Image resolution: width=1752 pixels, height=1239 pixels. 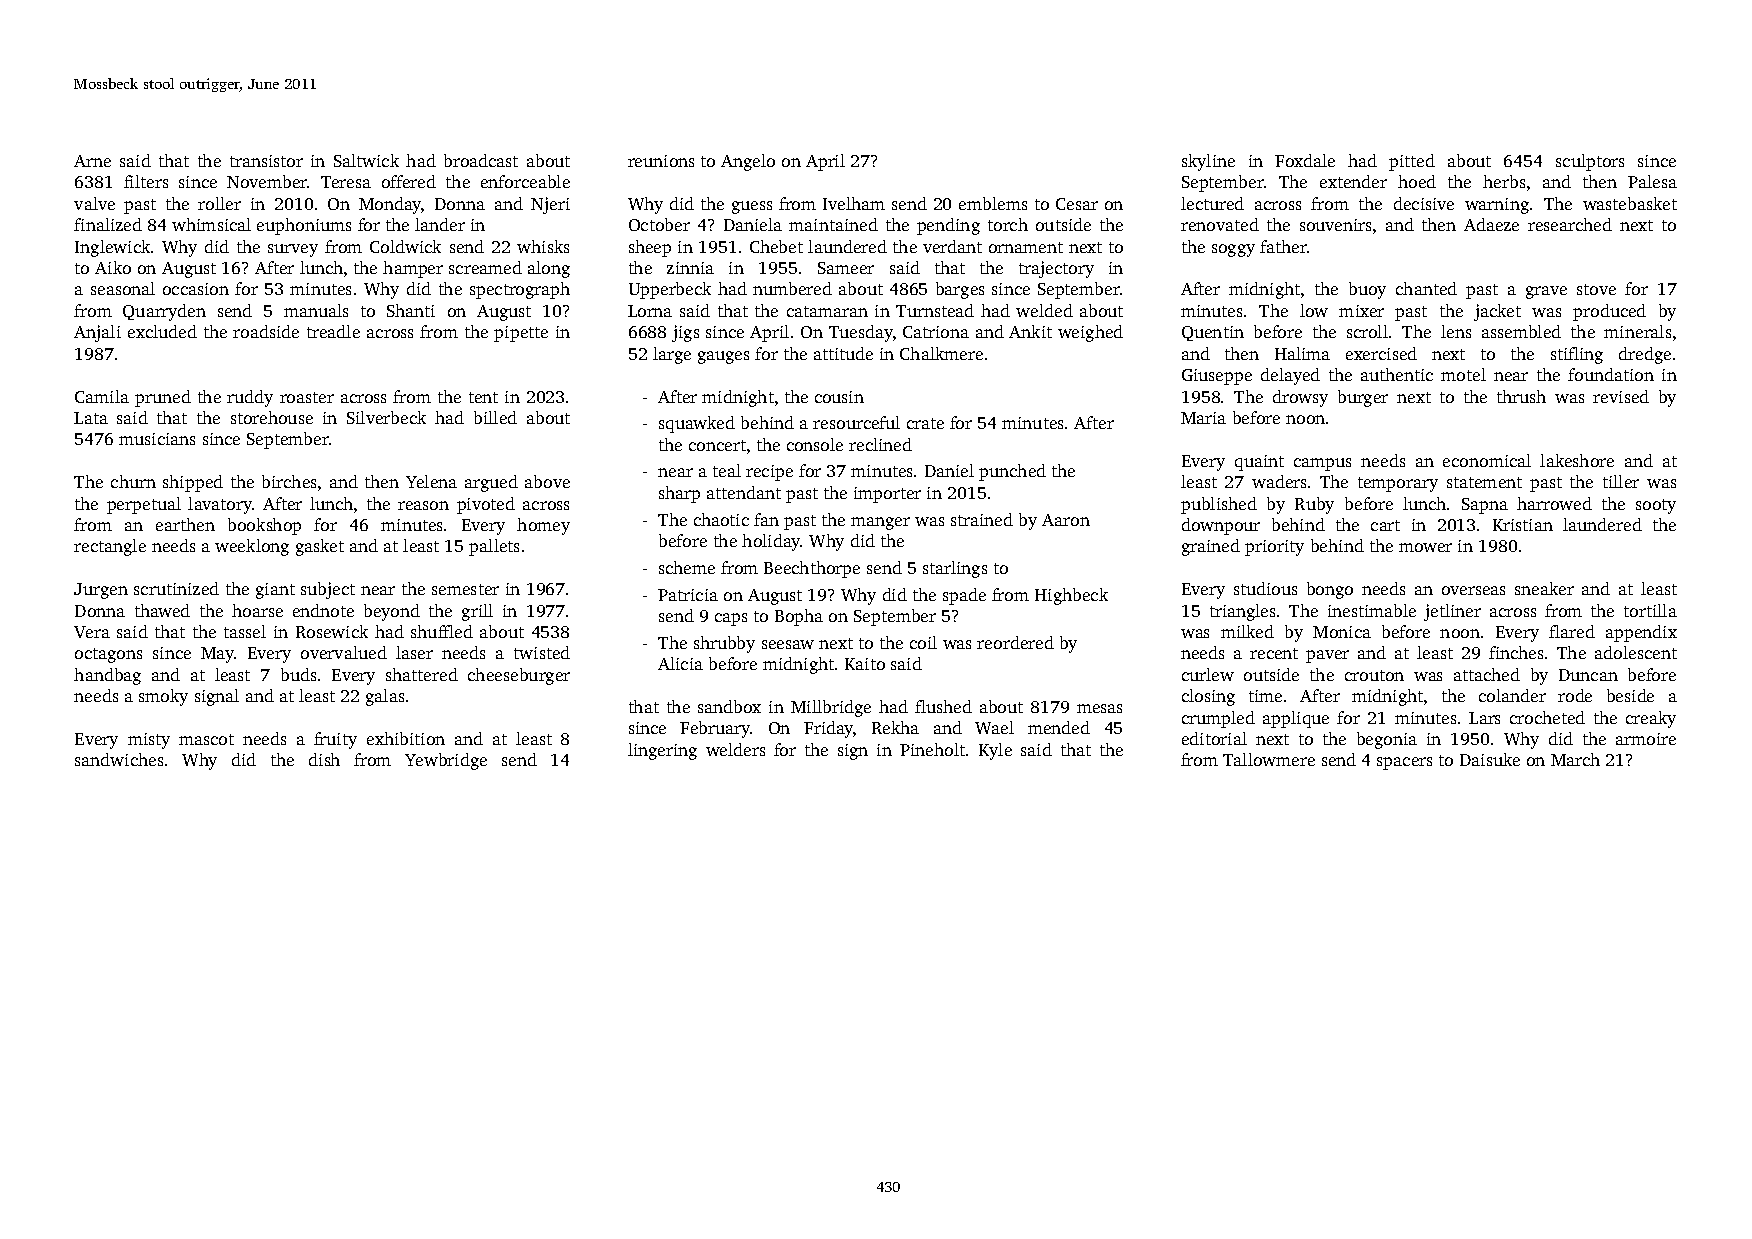 What do you see at coordinates (1621, 396) in the screenshot?
I see `revised` at bounding box center [1621, 396].
